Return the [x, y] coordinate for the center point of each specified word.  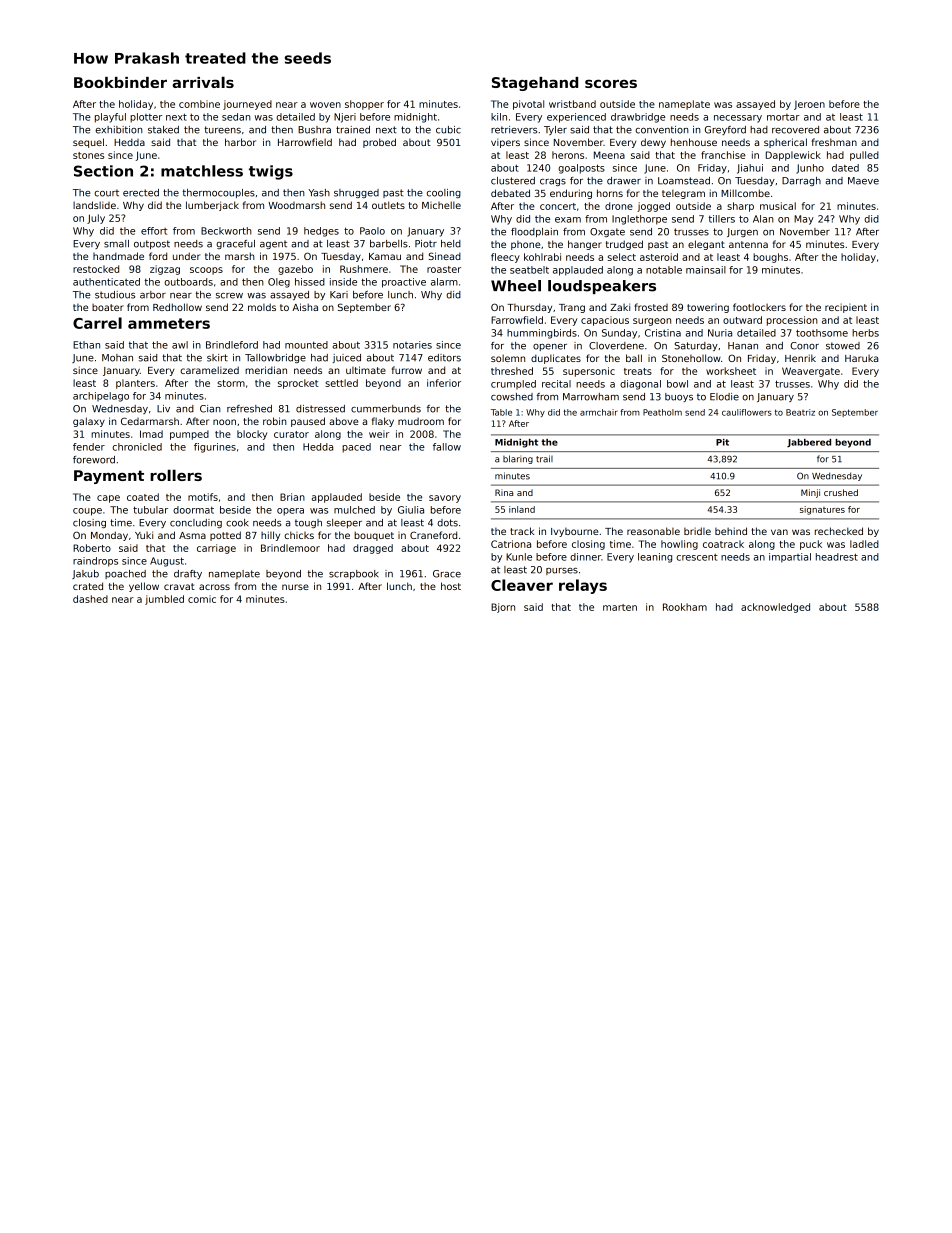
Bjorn [503, 608]
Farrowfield [517, 320]
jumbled [164, 600]
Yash [319, 193]
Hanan [743, 346]
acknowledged [775, 608]
